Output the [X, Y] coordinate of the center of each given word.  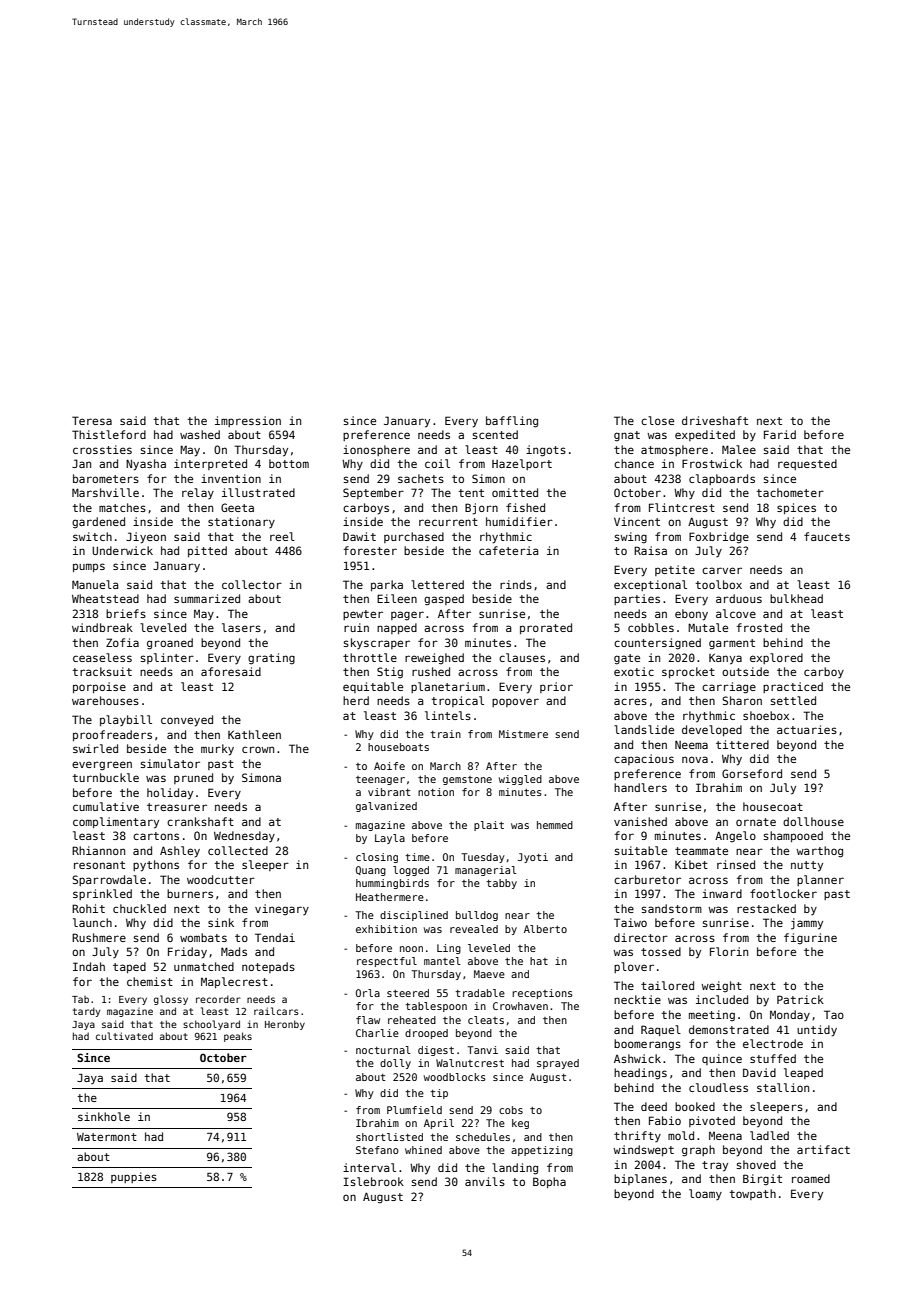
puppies [134, 1177]
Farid [780, 434]
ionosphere [376, 450]
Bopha [549, 1182]
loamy [705, 1194]
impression [248, 421]
